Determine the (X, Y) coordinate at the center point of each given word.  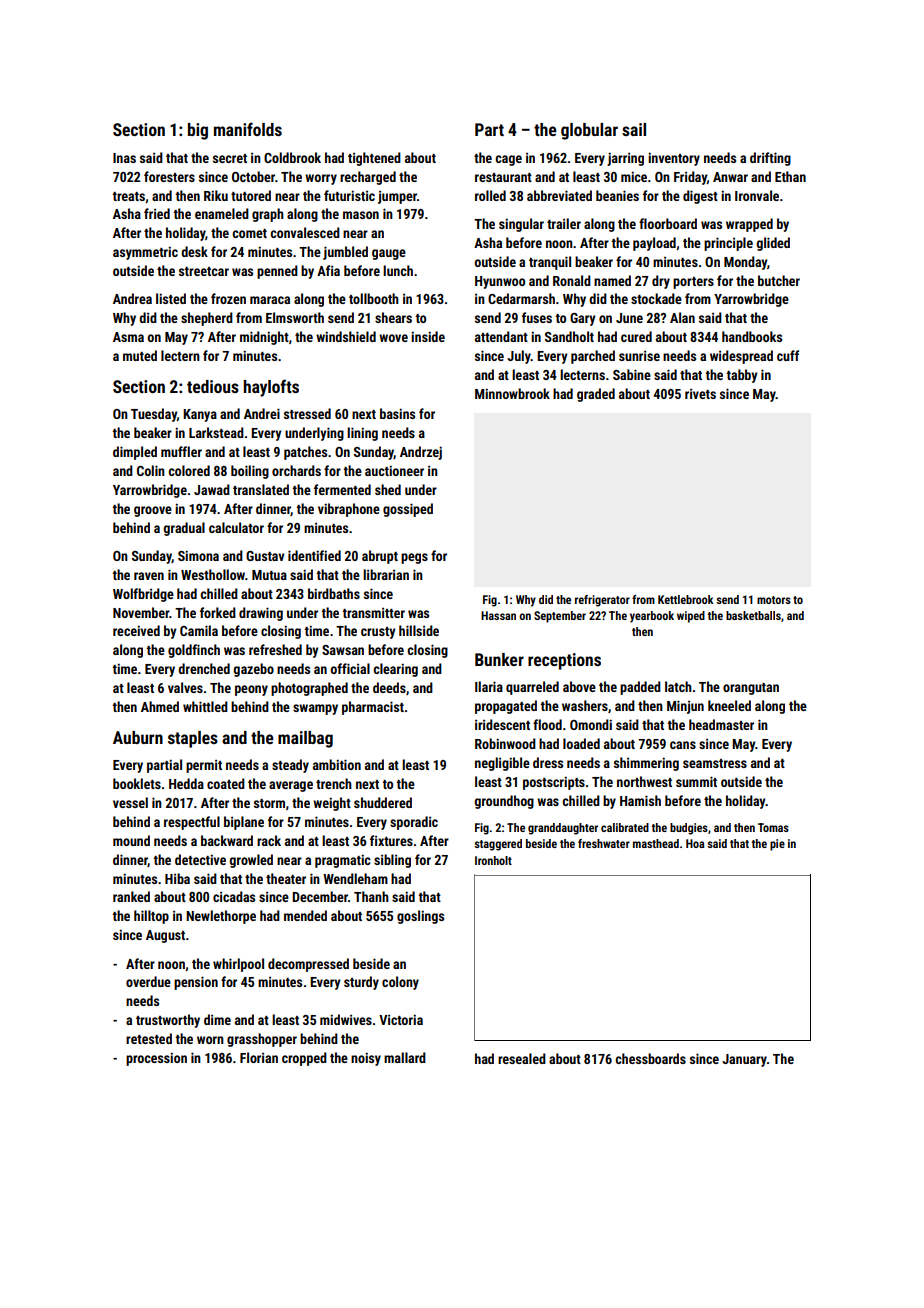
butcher (779, 280)
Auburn (138, 737)
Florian (259, 1057)
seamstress (715, 763)
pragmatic (343, 861)
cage (508, 160)
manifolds (248, 129)
